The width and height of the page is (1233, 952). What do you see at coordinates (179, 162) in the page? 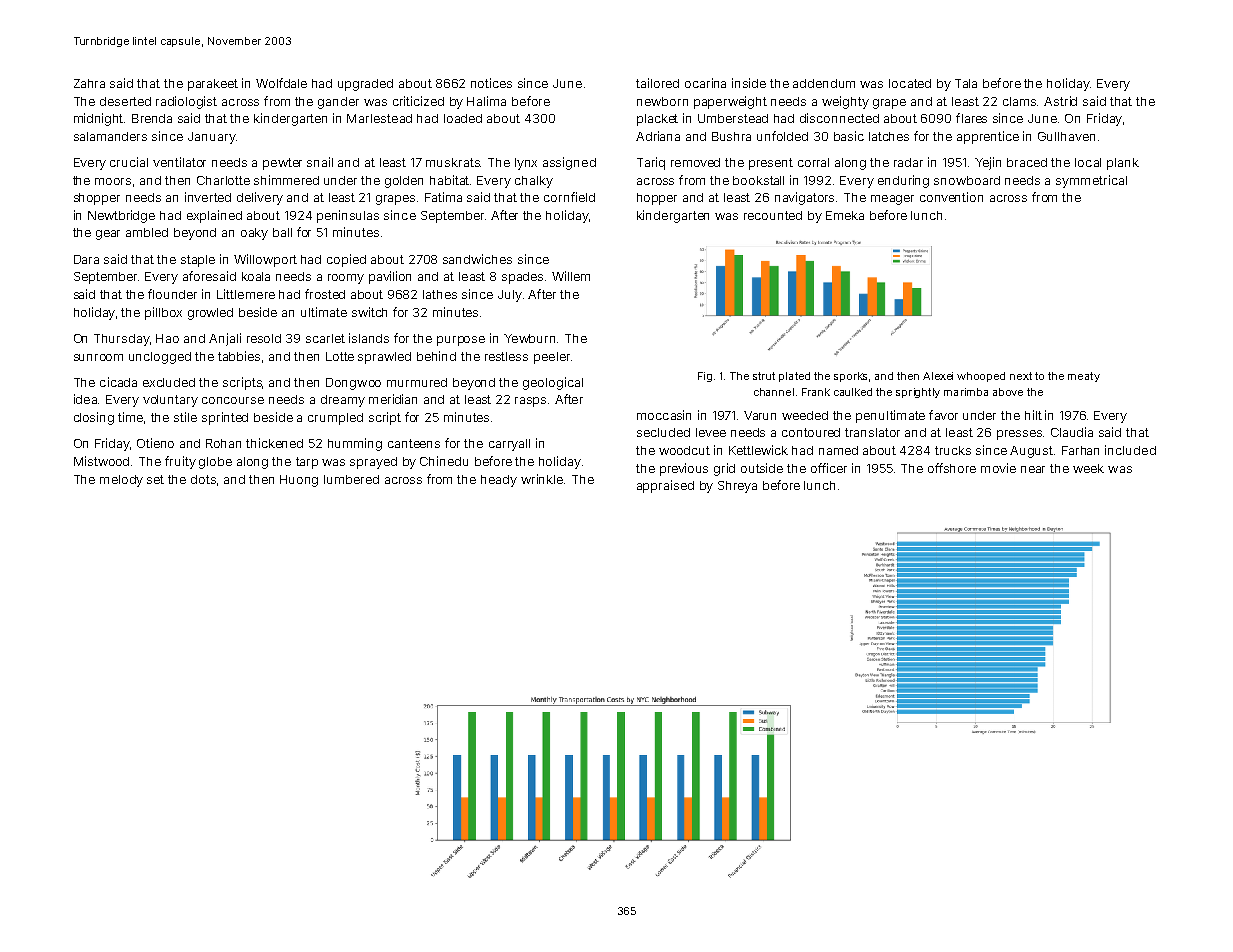
I see `ventilator` at bounding box center [179, 162].
